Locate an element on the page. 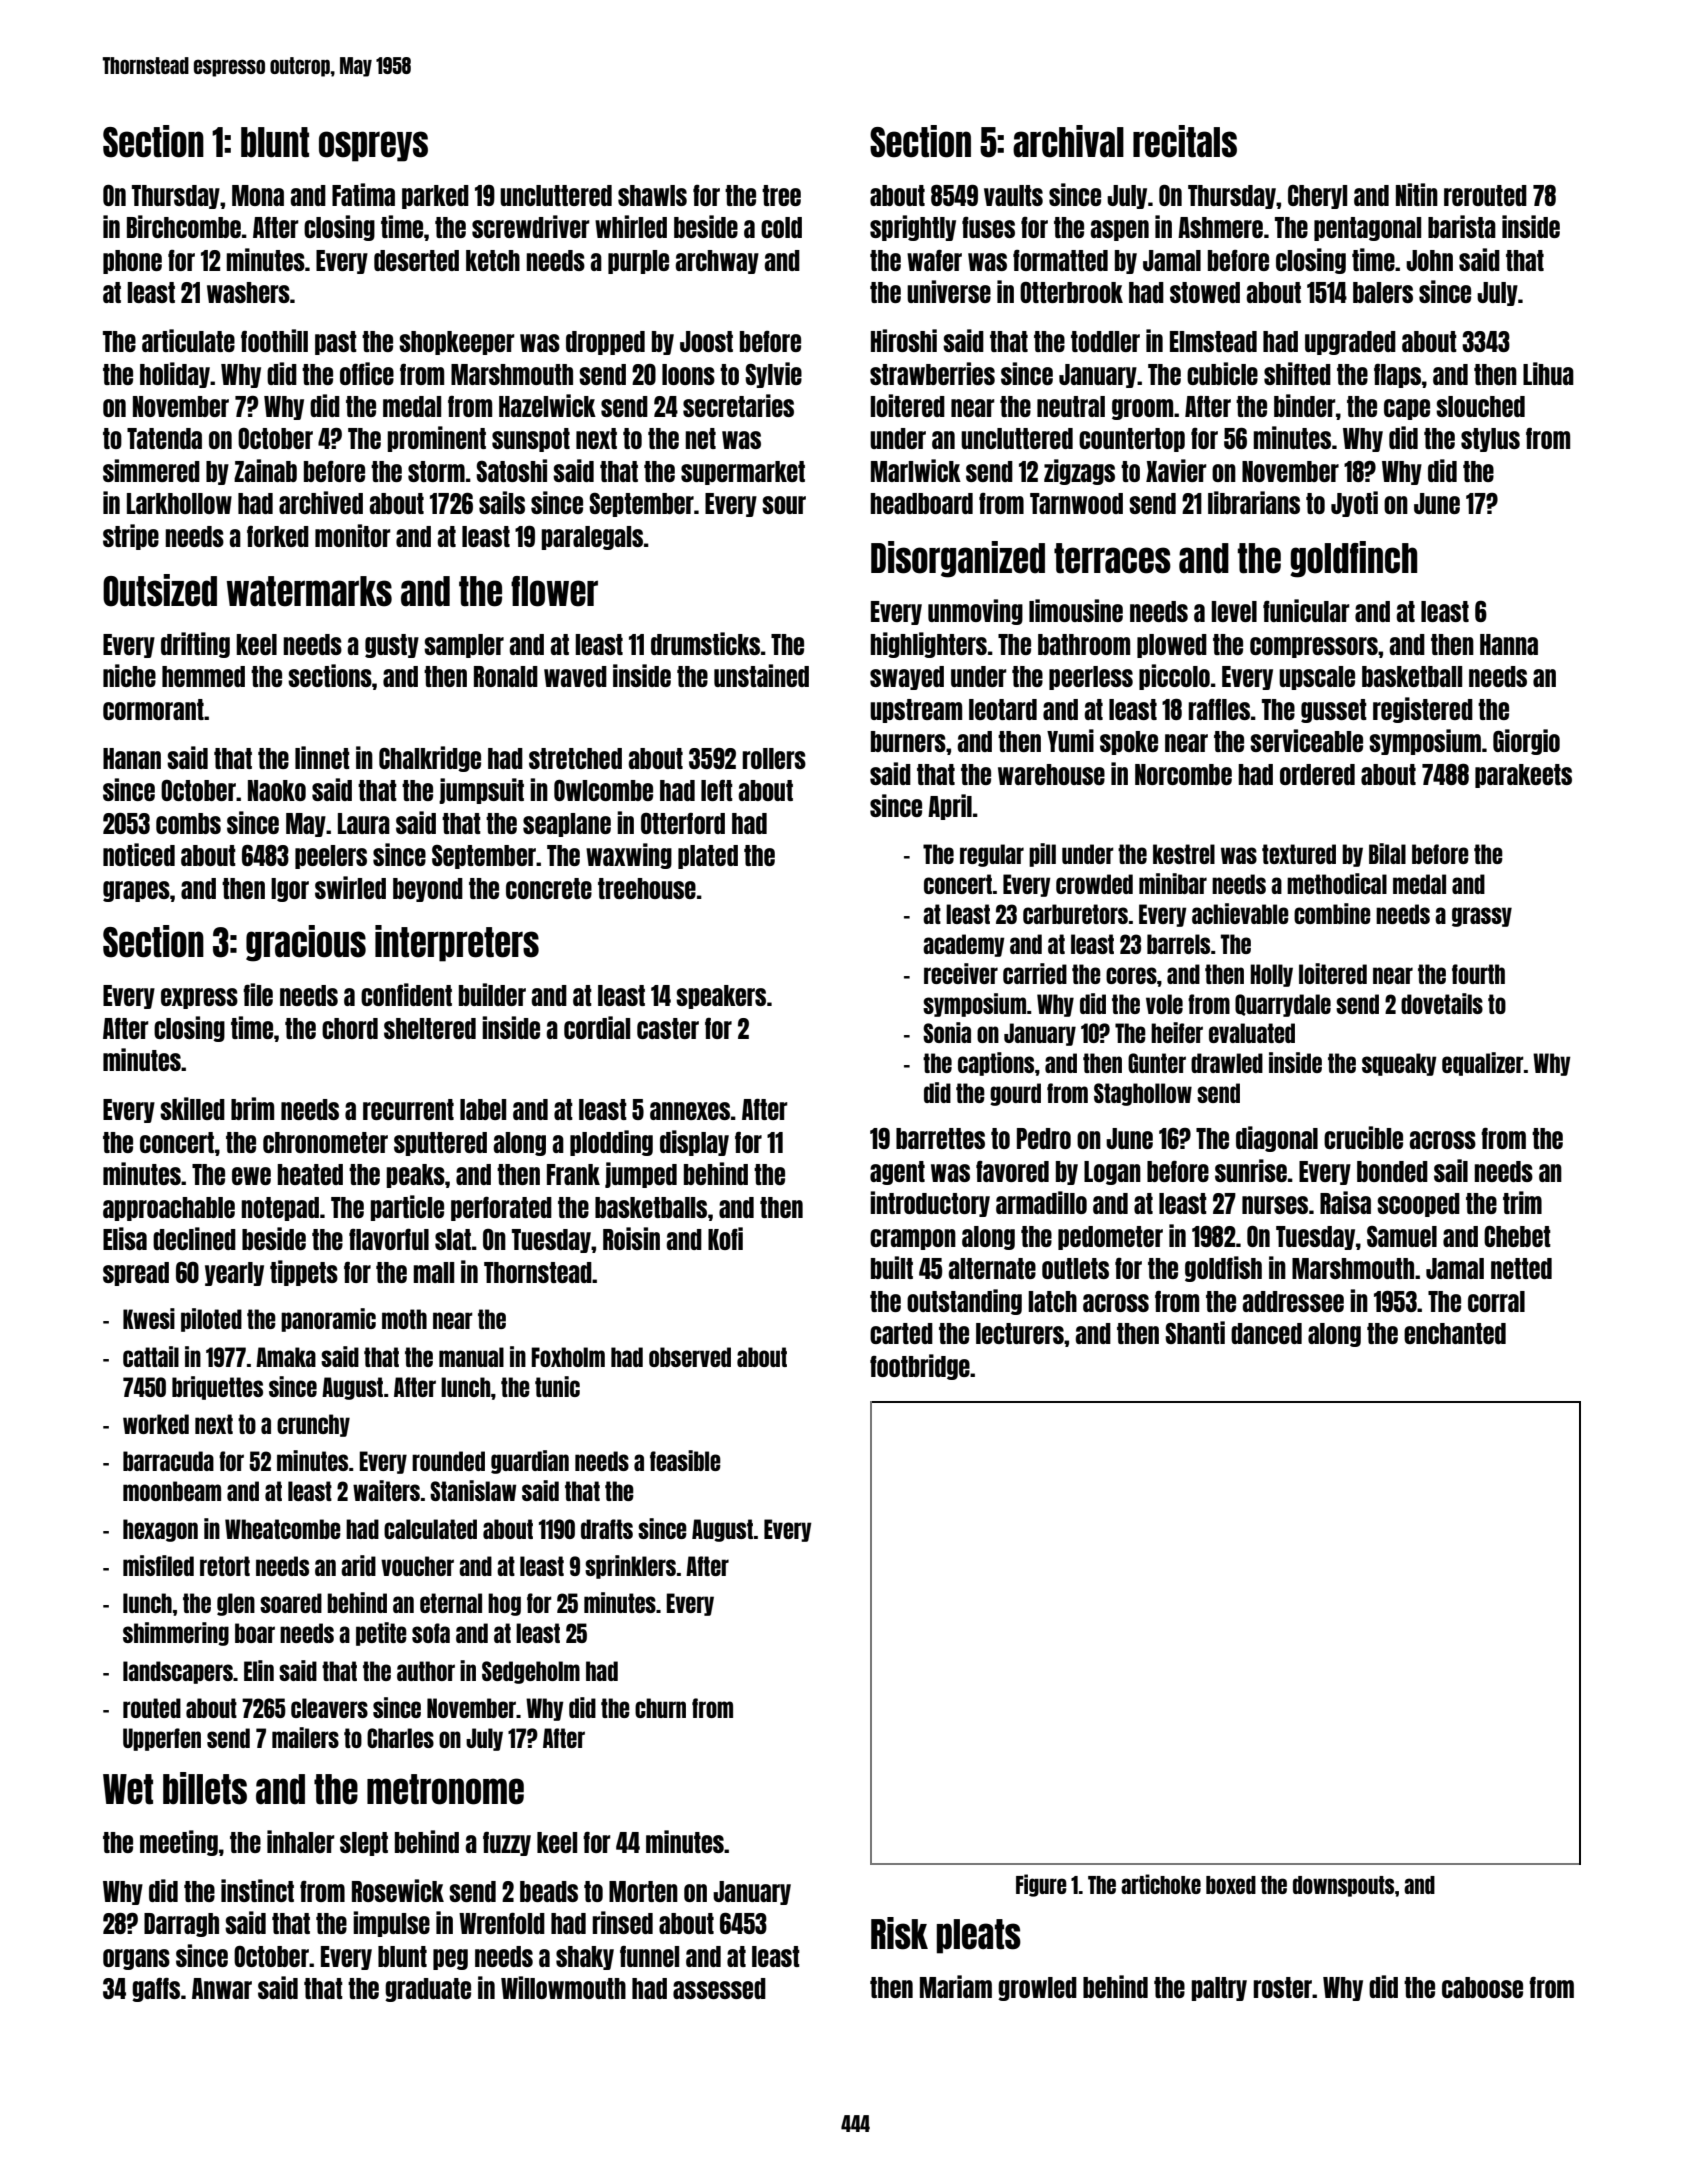 This image has width=1683, height=2178. crampon is located at coordinates (913, 1239).
